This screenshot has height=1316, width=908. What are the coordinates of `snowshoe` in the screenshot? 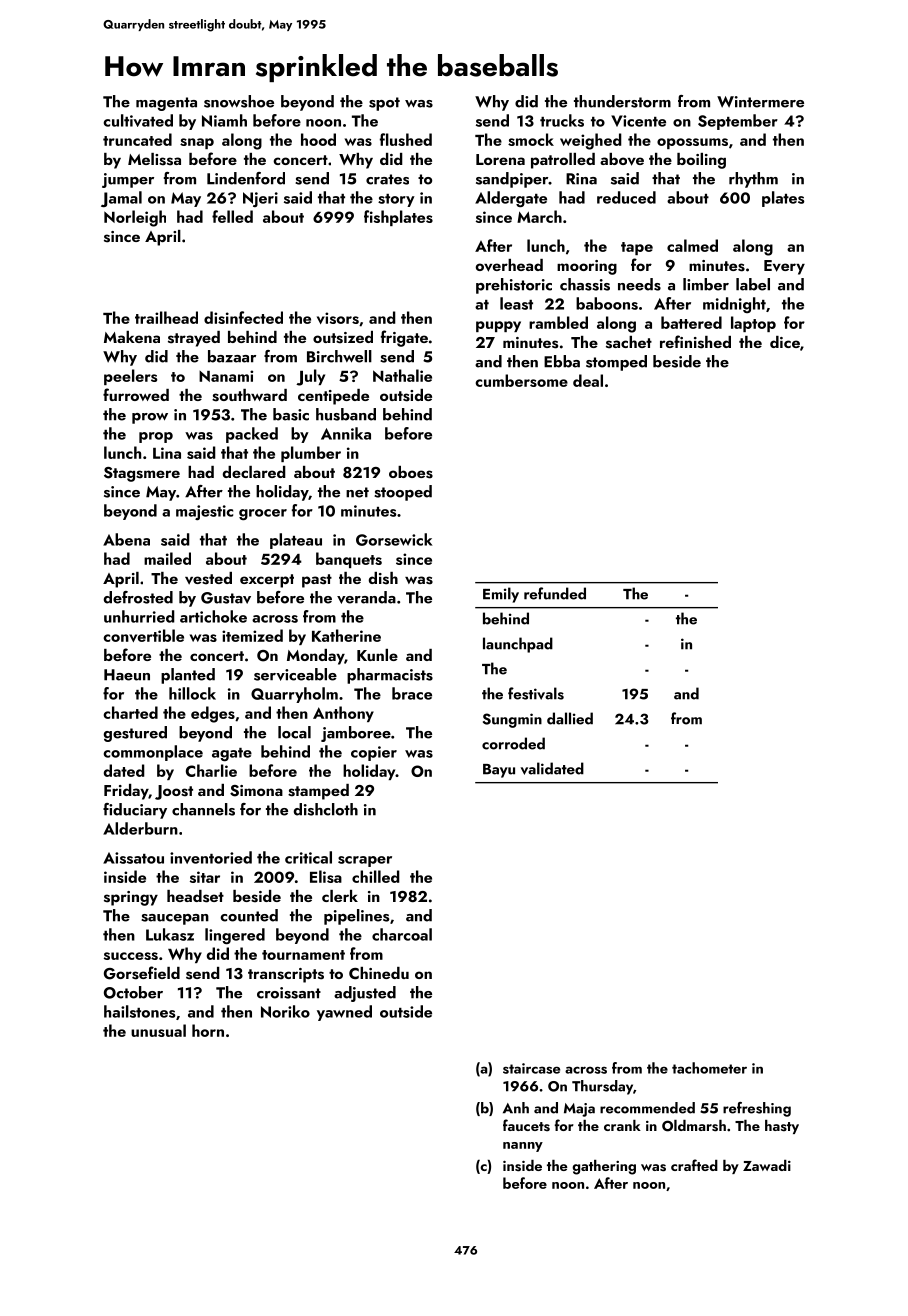 It's located at (239, 101).
